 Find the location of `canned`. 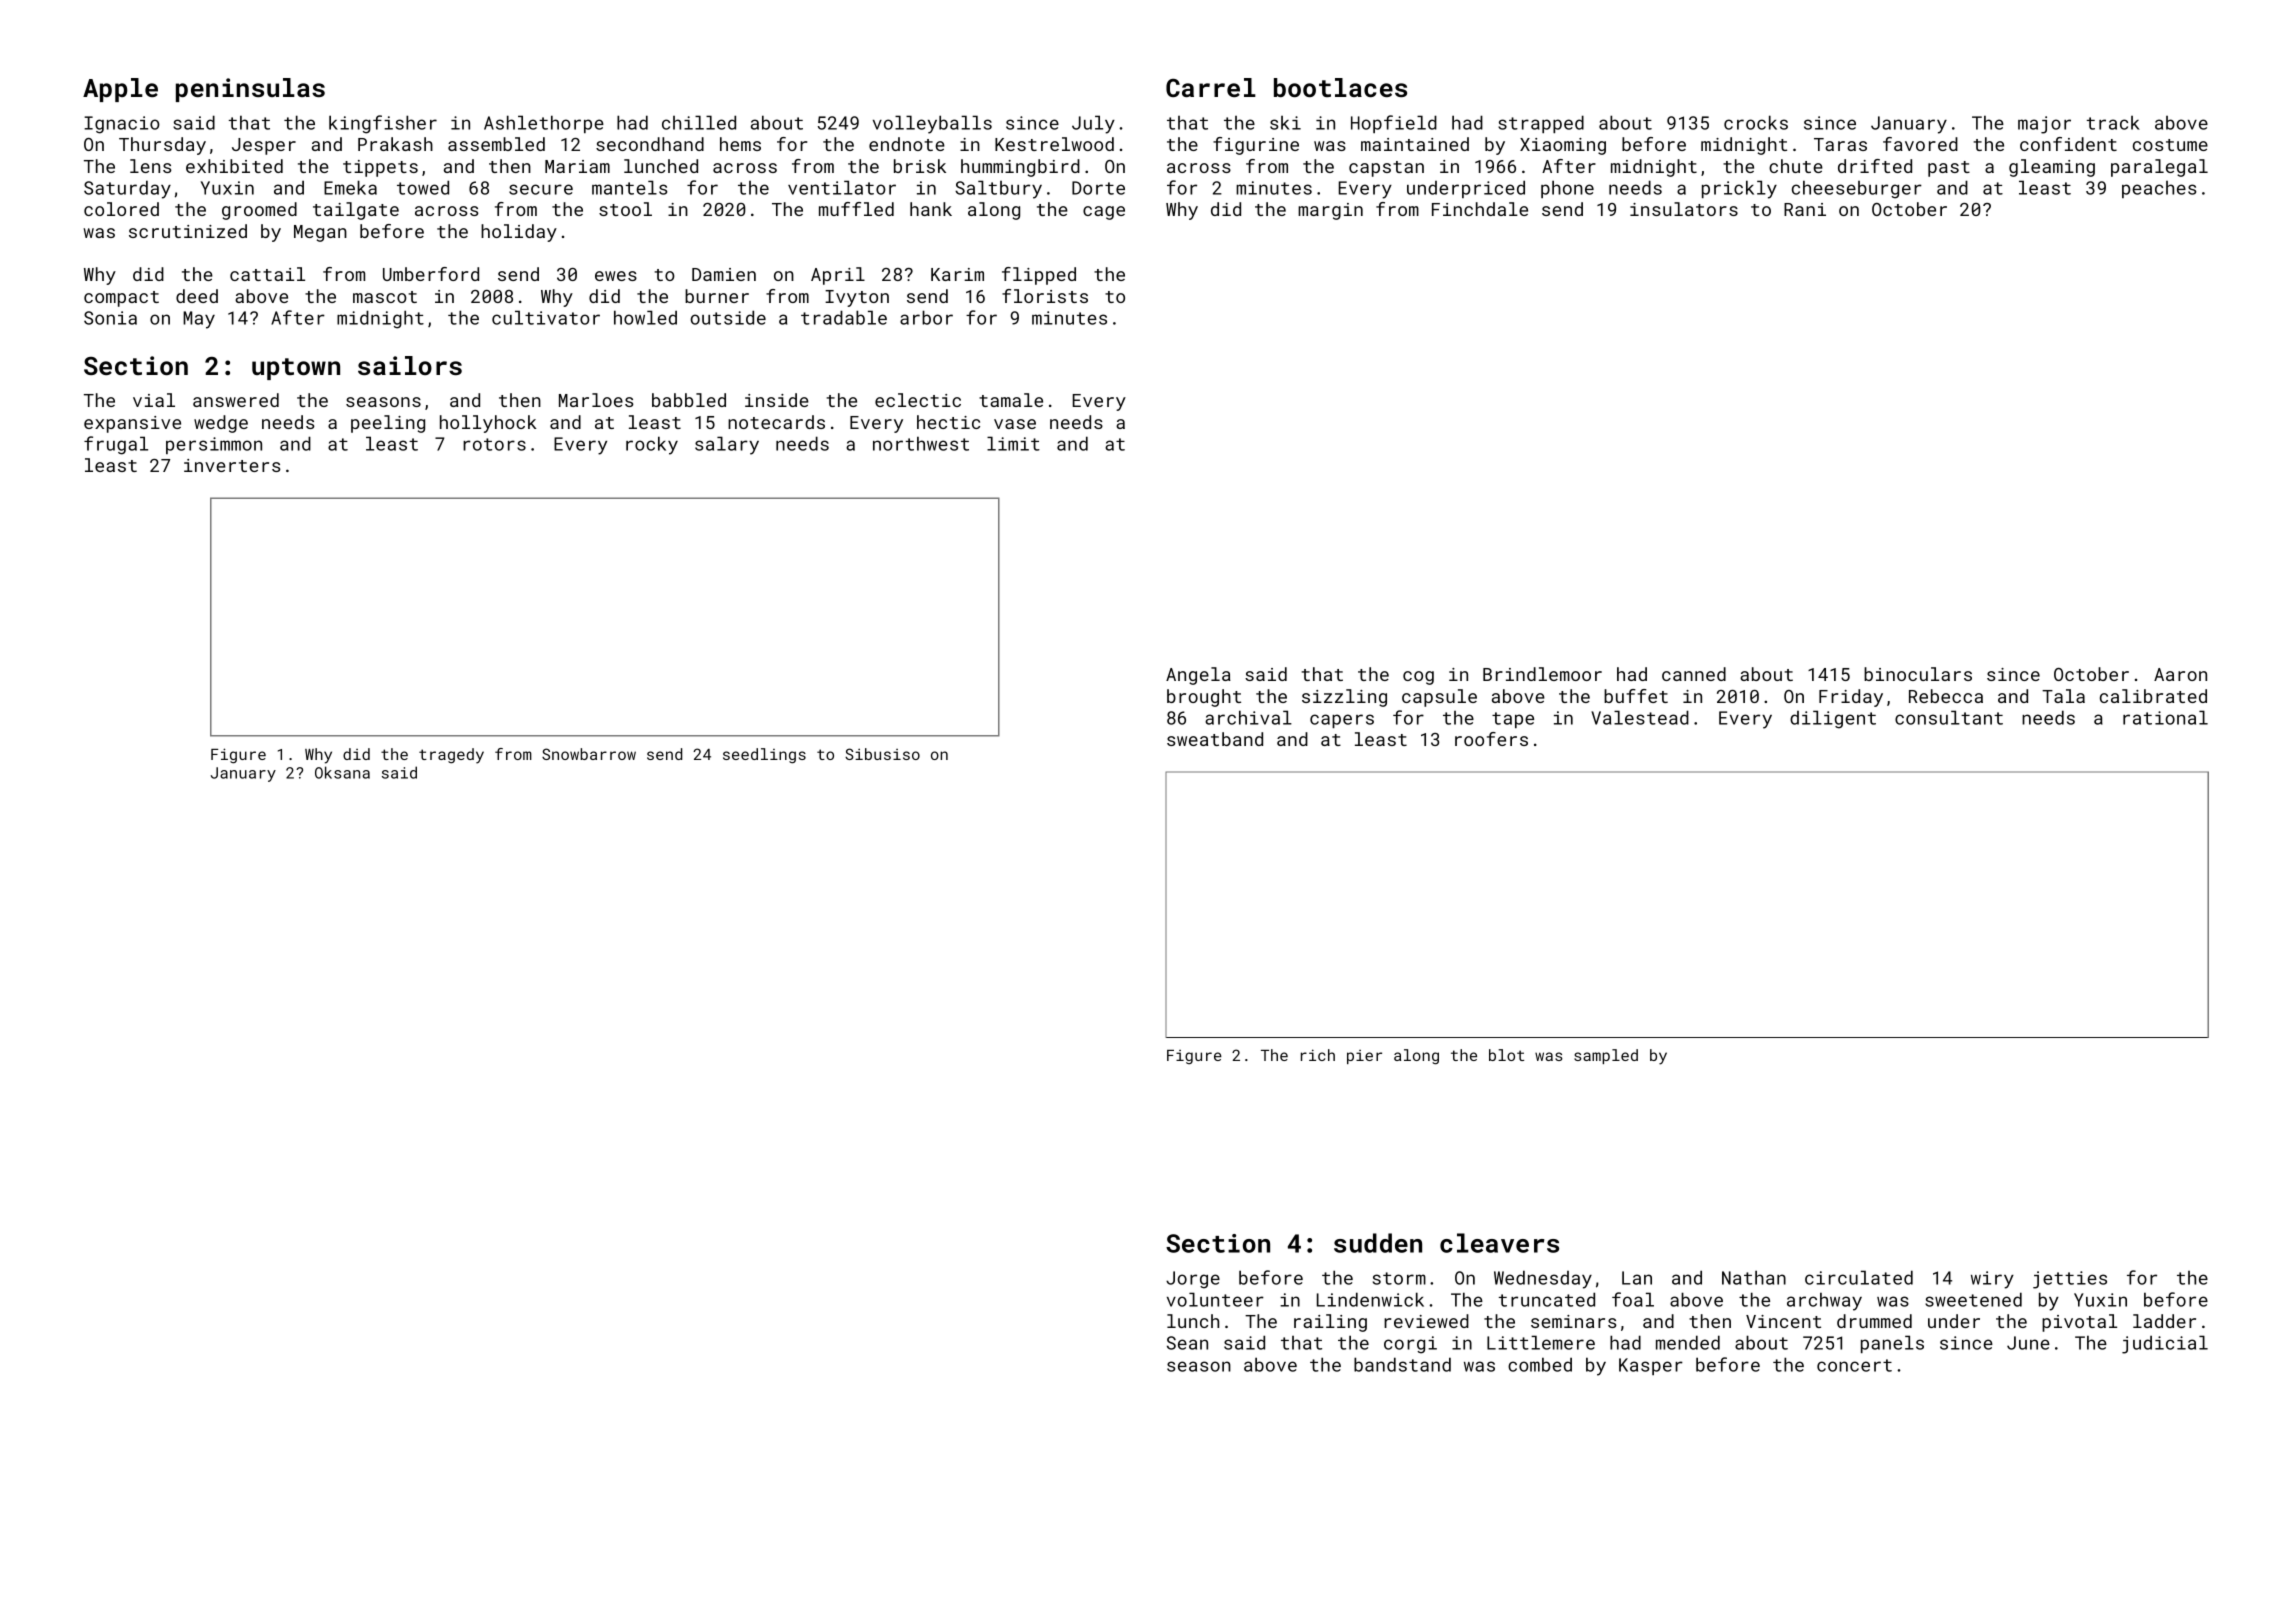

canned is located at coordinates (1694, 674).
